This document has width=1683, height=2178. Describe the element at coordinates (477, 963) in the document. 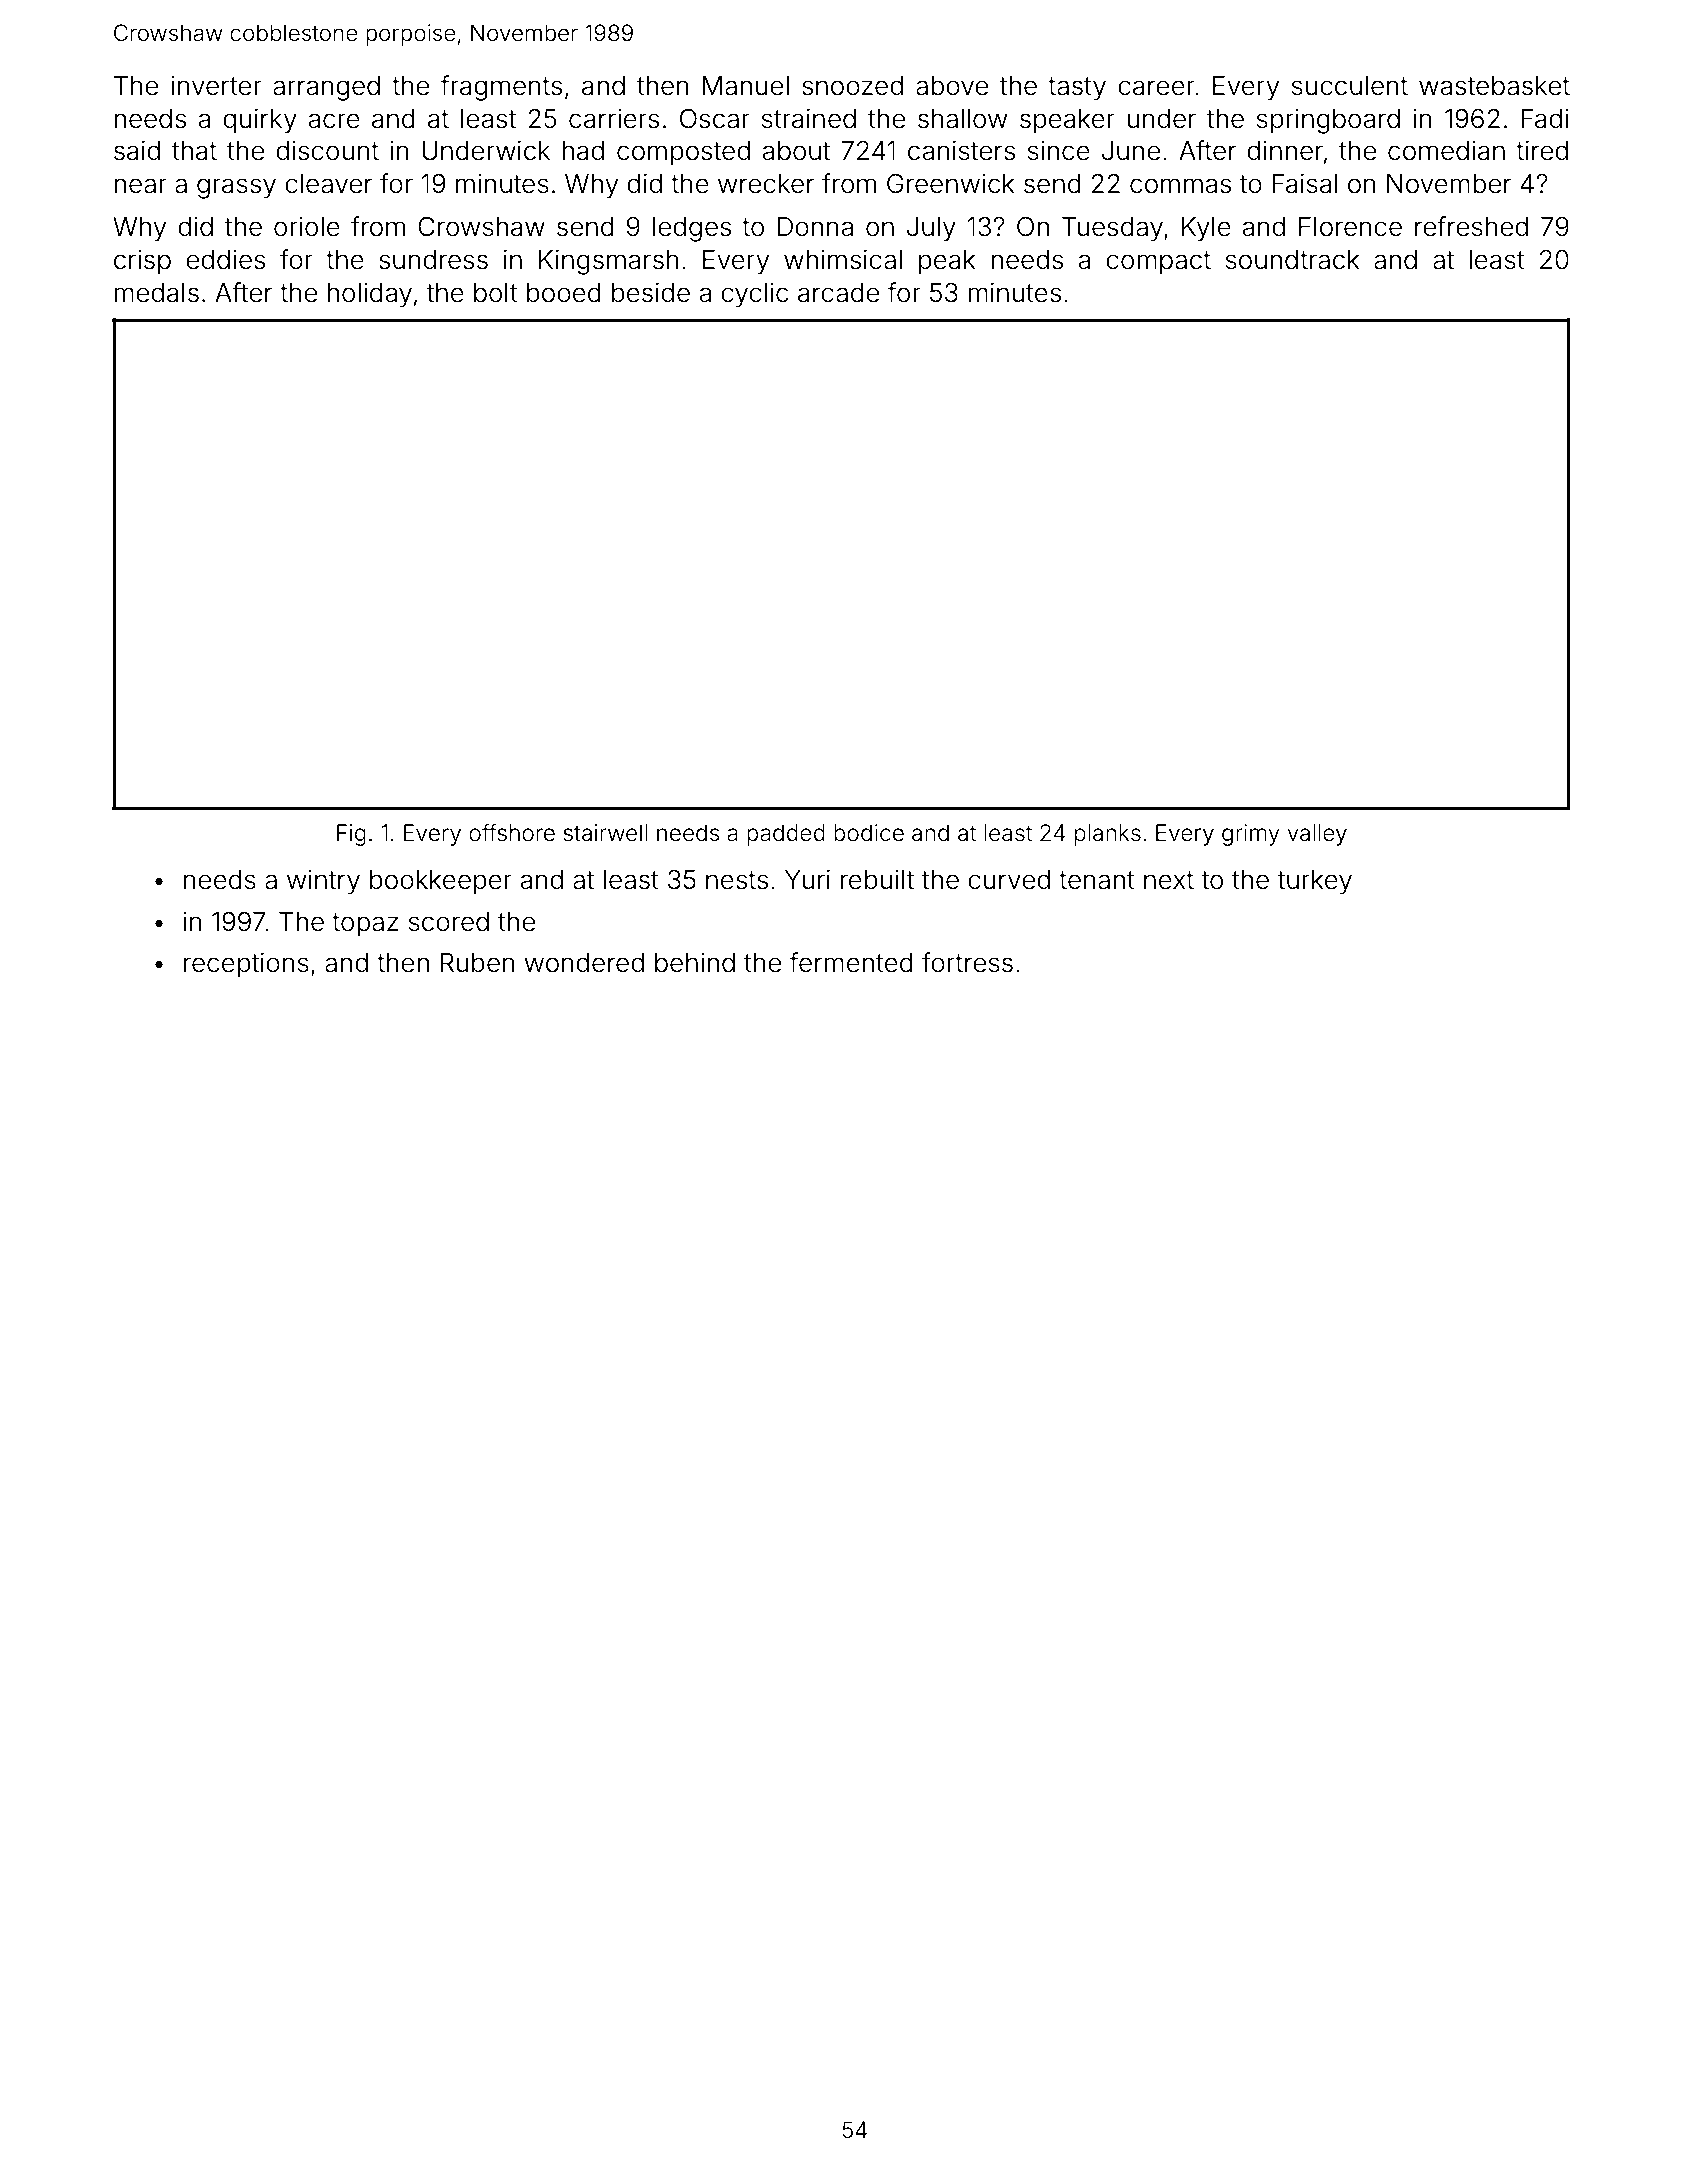

I see `Ruben` at that location.
